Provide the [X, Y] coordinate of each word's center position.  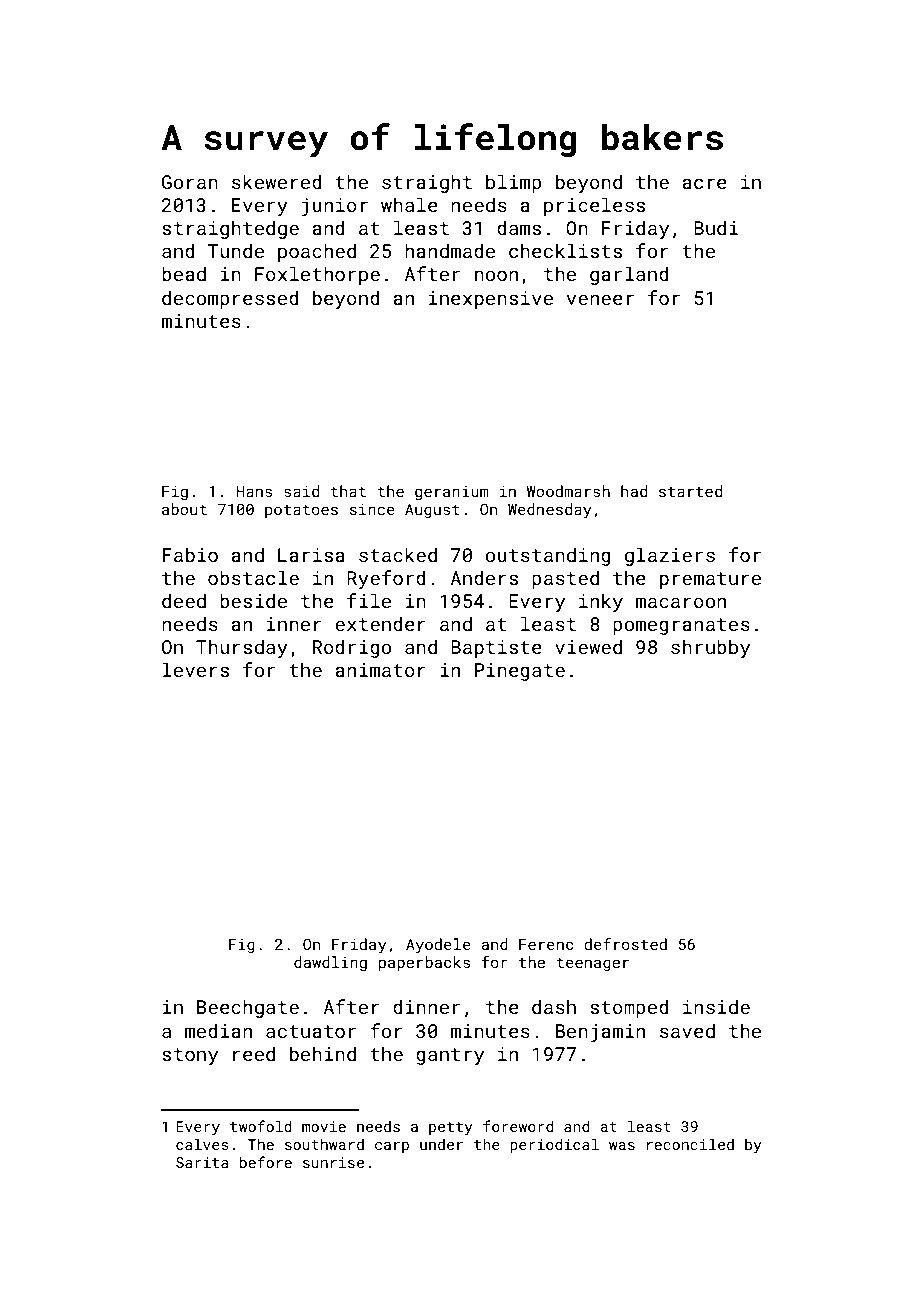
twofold [261, 1126]
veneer [600, 299]
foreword [518, 1126]
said [301, 491]
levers [196, 669]
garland [629, 275]
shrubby [710, 648]
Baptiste [496, 649]
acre [704, 183]
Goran [190, 182]
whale [409, 204]
